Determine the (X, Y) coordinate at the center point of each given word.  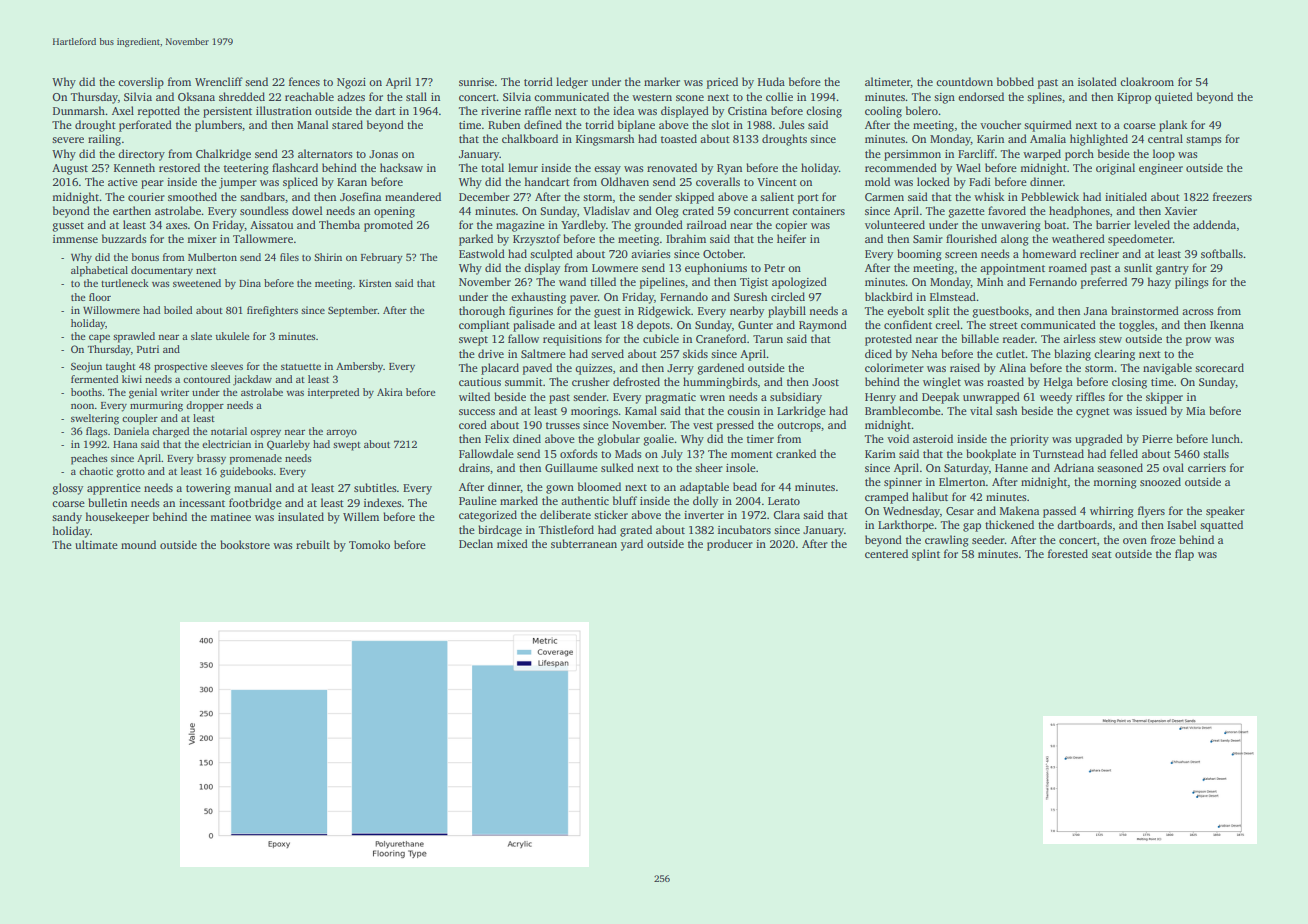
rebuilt (313, 544)
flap (1184, 555)
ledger (572, 83)
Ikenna (1227, 324)
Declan (476, 543)
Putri (148, 349)
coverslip (141, 83)
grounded (659, 226)
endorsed (981, 96)
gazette (967, 213)
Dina (250, 283)
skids (695, 353)
